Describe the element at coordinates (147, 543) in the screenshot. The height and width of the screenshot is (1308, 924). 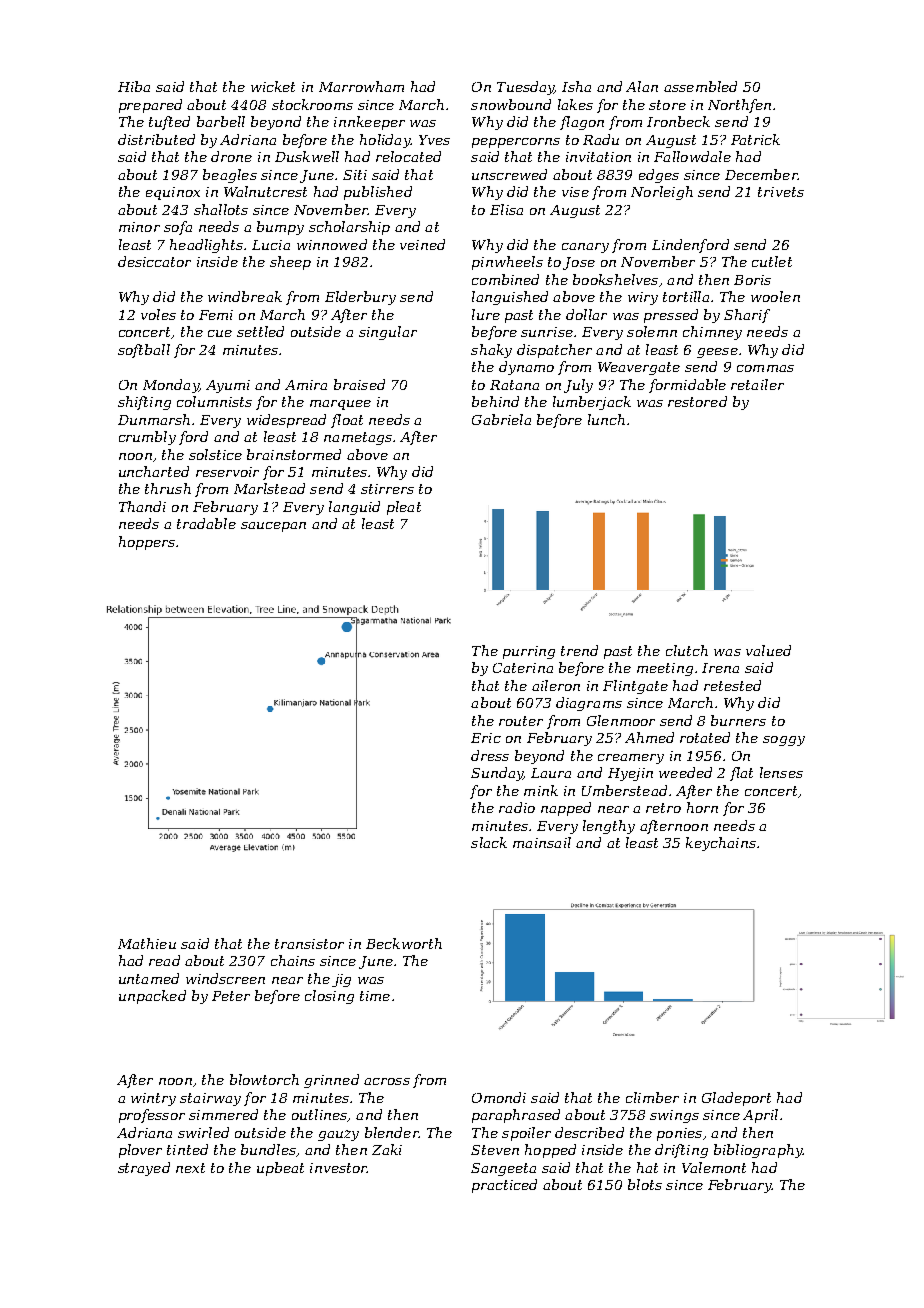
I see `hoppers` at that location.
